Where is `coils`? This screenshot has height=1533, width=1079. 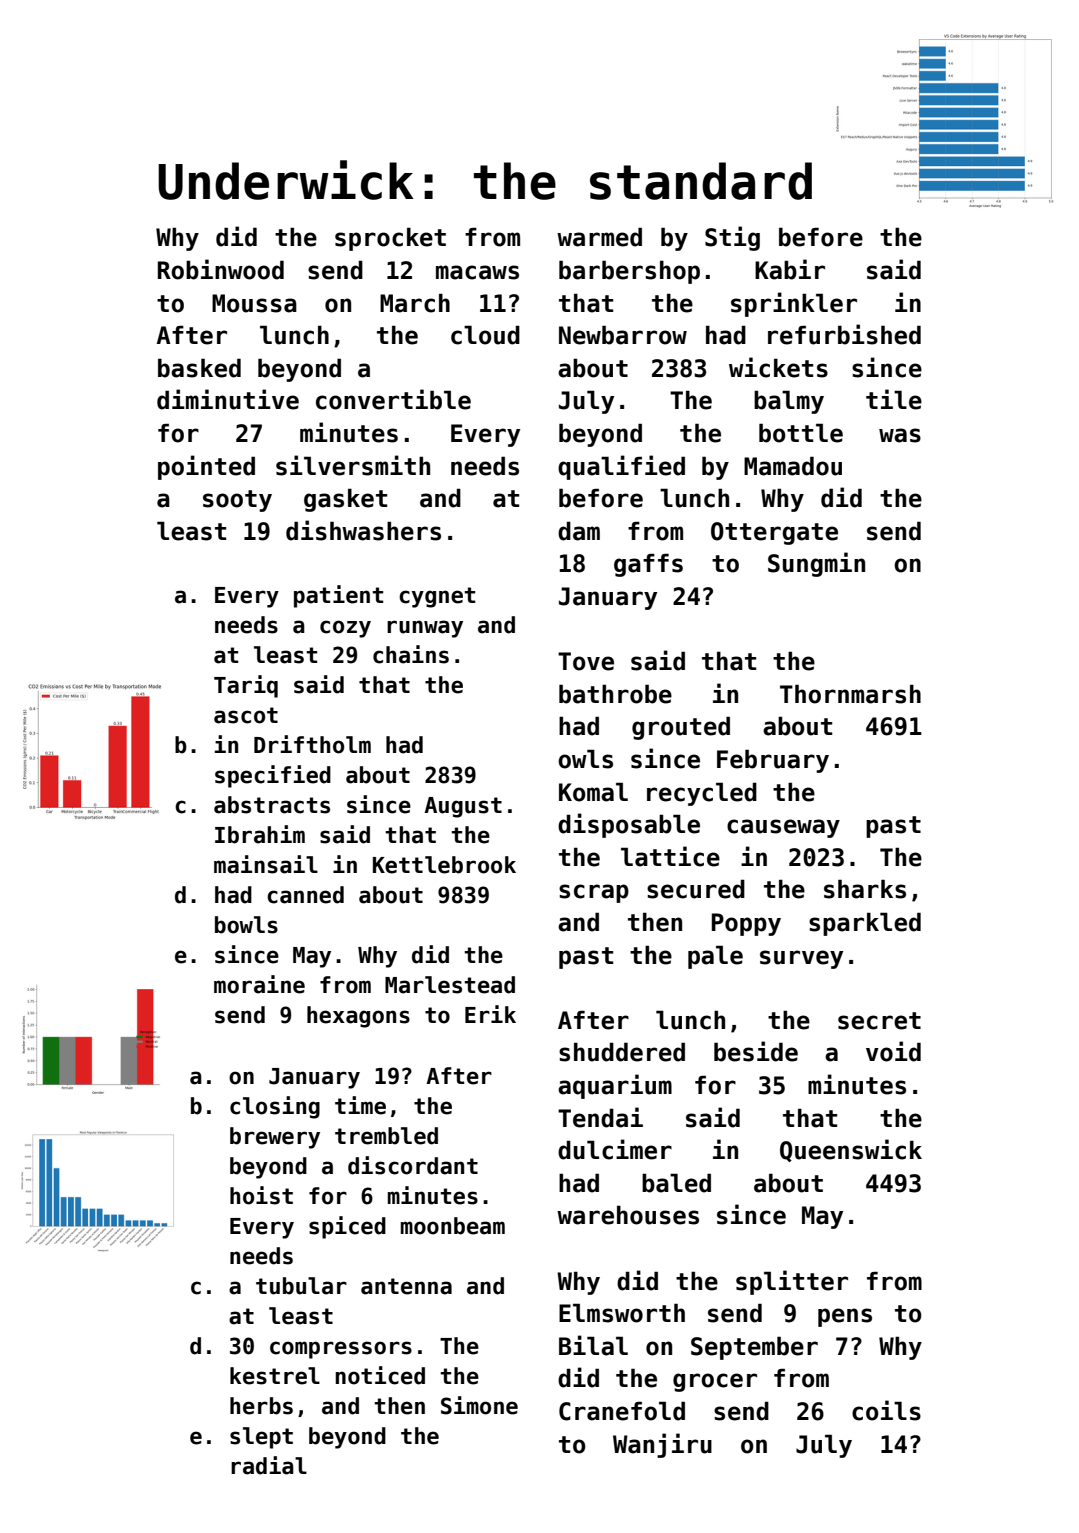 coils is located at coordinates (886, 1410).
